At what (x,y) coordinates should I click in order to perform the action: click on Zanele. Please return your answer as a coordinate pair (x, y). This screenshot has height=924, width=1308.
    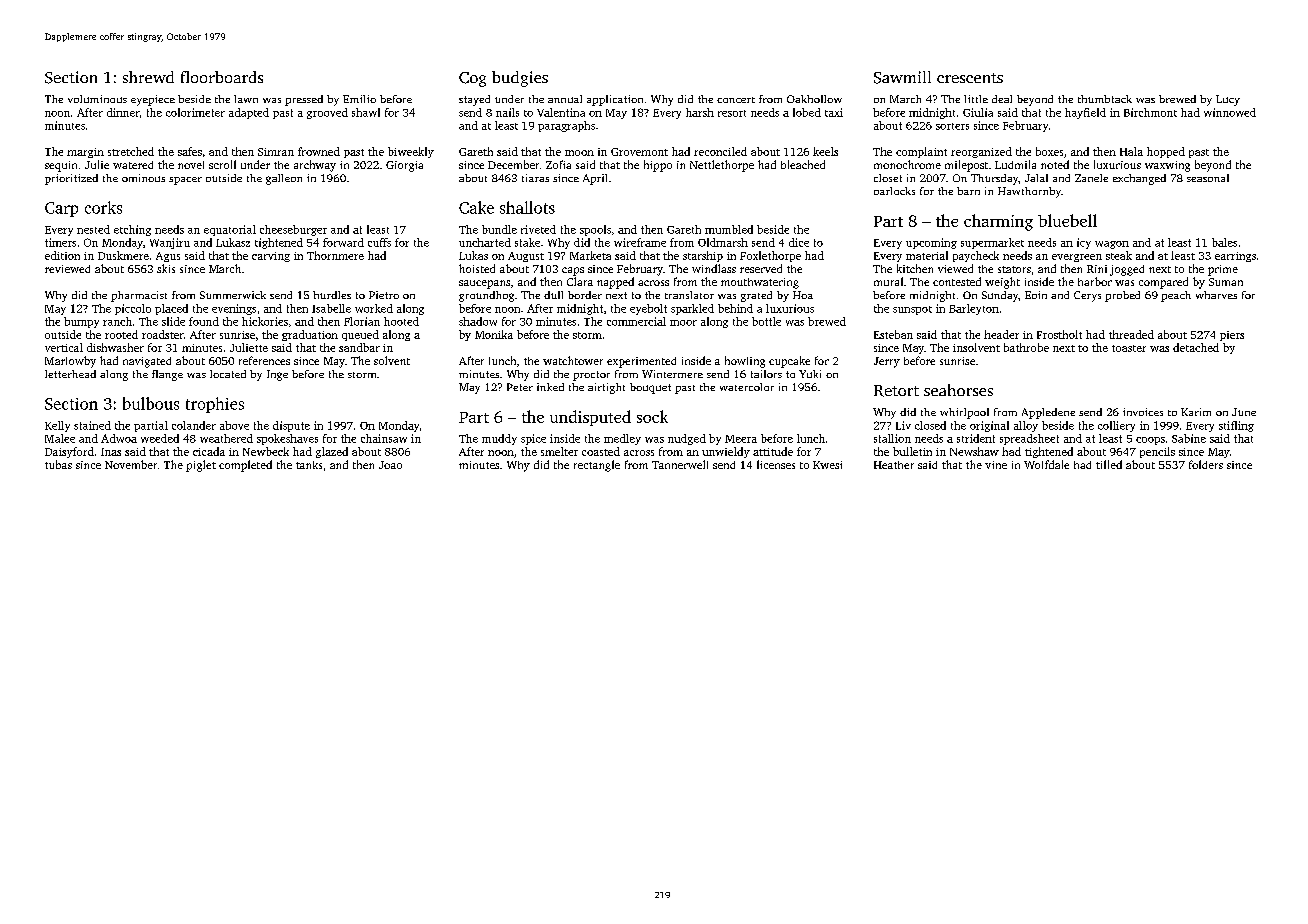
    Looking at the image, I should click on (1091, 178).
